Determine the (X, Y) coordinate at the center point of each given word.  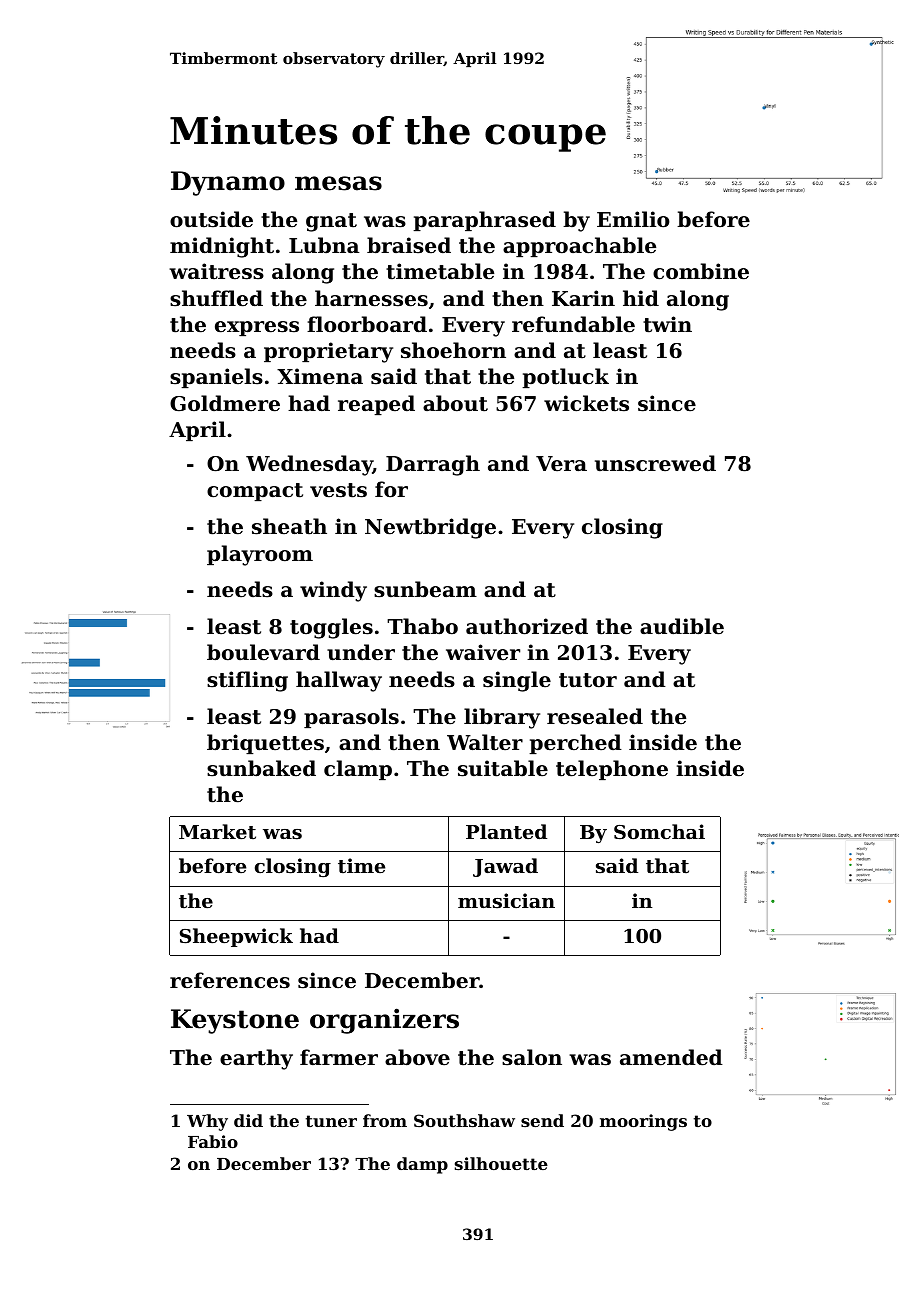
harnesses (371, 298)
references (230, 980)
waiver (483, 652)
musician (506, 900)
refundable (573, 324)
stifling (247, 681)
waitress (216, 271)
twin (667, 324)
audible (682, 626)
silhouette (501, 1163)
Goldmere (225, 403)
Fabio (213, 1141)
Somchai (659, 831)
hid (641, 298)
